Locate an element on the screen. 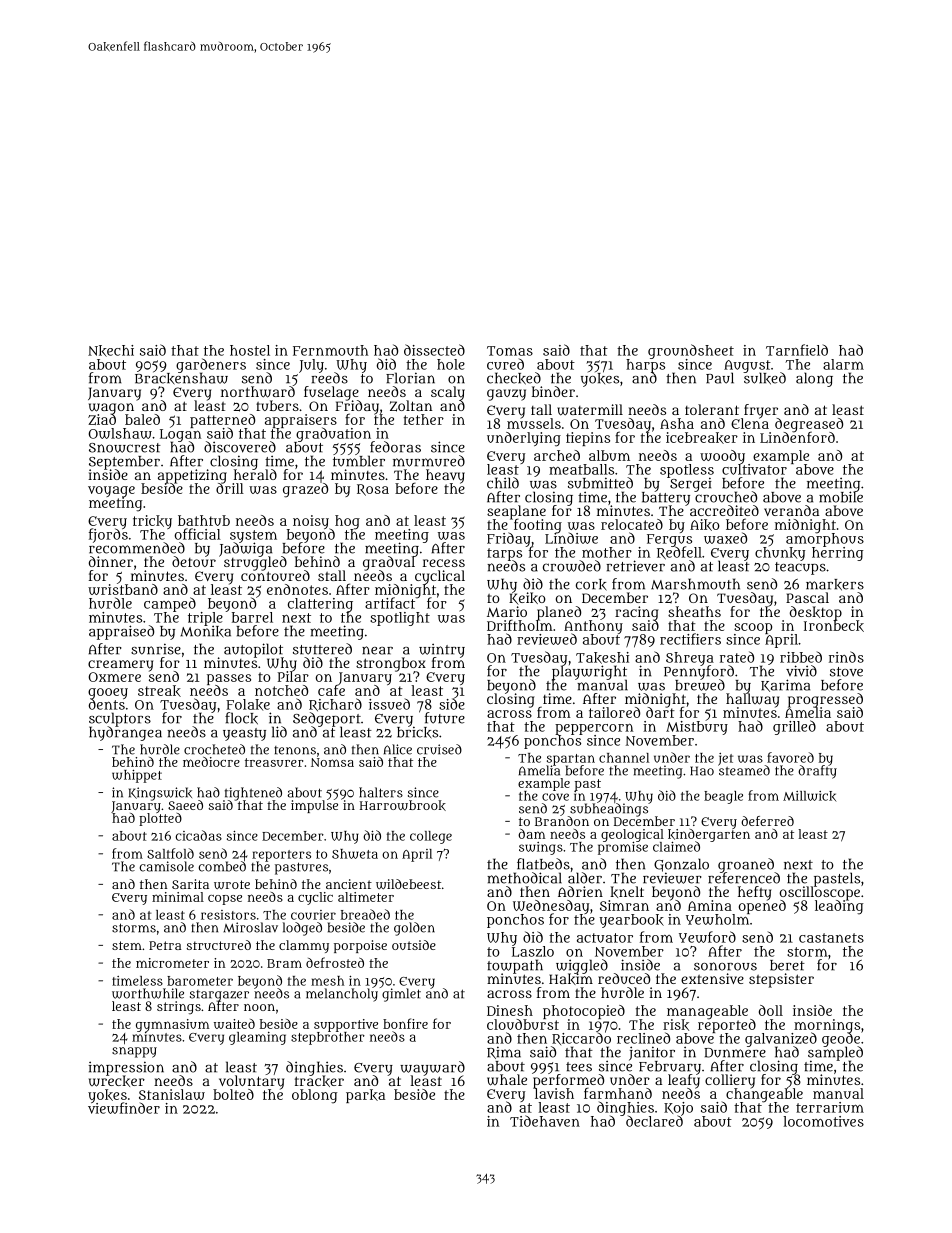 This screenshot has height=1233, width=952. porpoise is located at coordinates (360, 946).
